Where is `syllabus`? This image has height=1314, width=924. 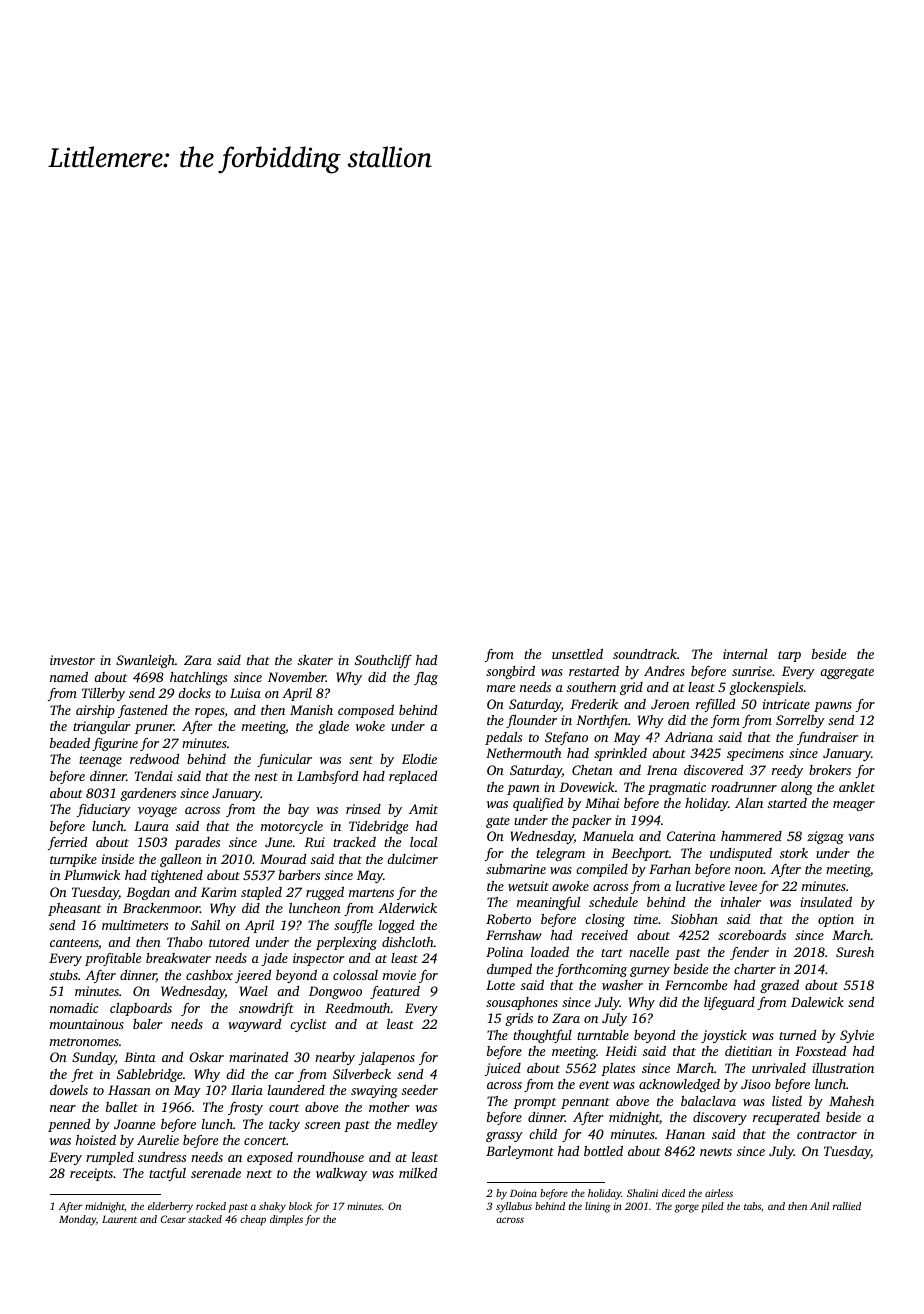 syllabus is located at coordinates (514, 1207).
